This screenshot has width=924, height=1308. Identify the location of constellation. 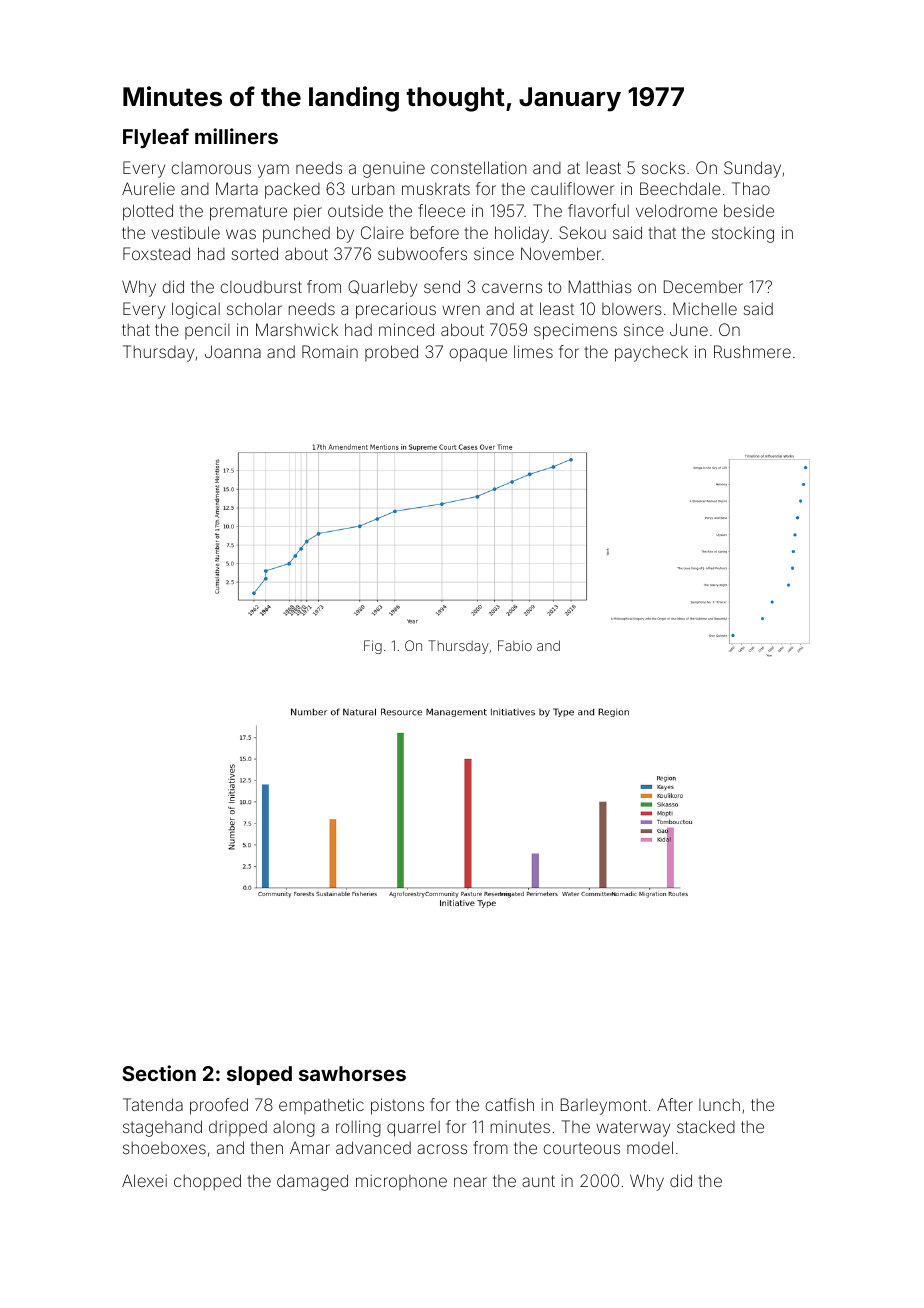
(478, 167).
